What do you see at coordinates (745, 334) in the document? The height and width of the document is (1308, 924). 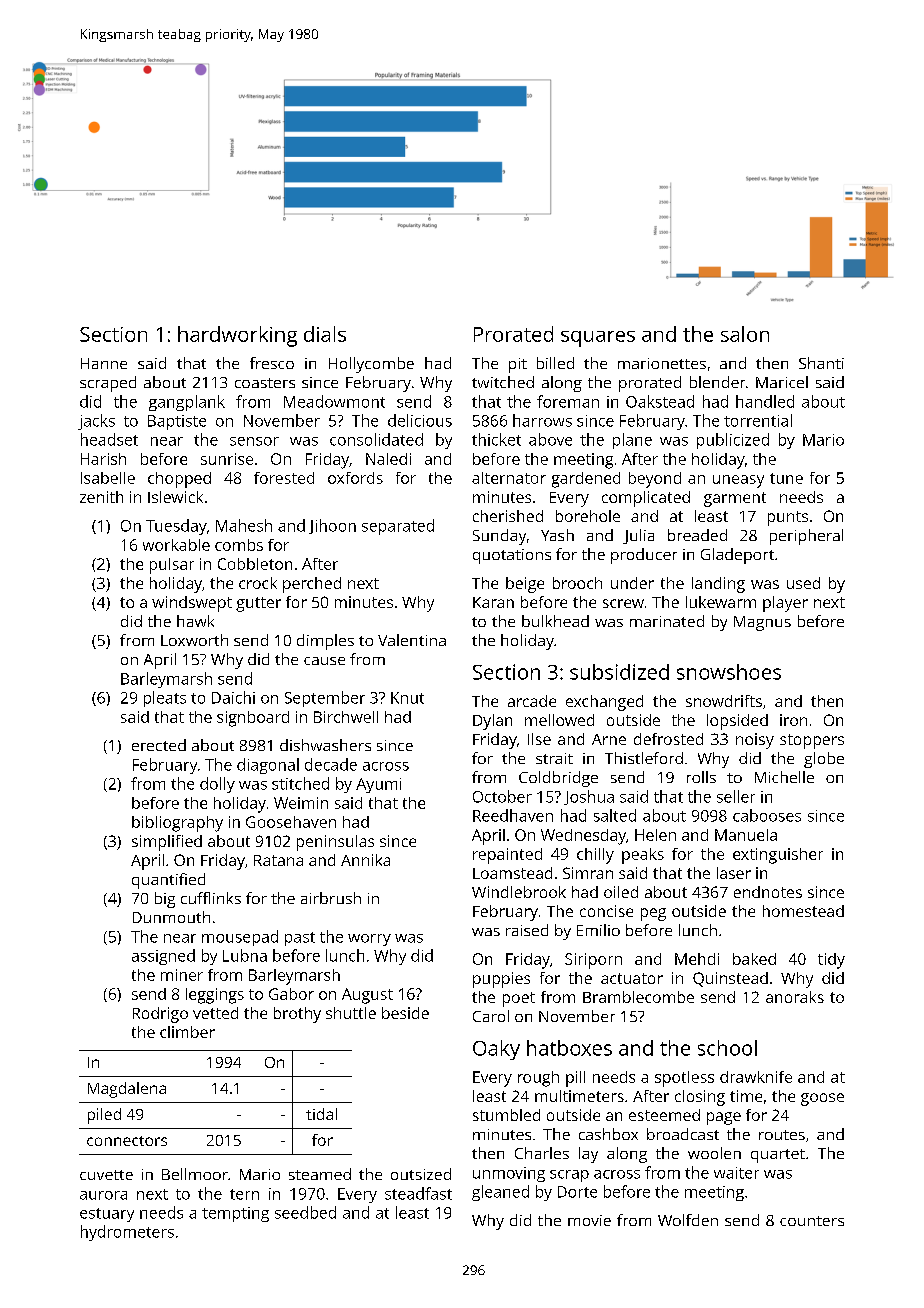 I see `salon` at bounding box center [745, 334].
